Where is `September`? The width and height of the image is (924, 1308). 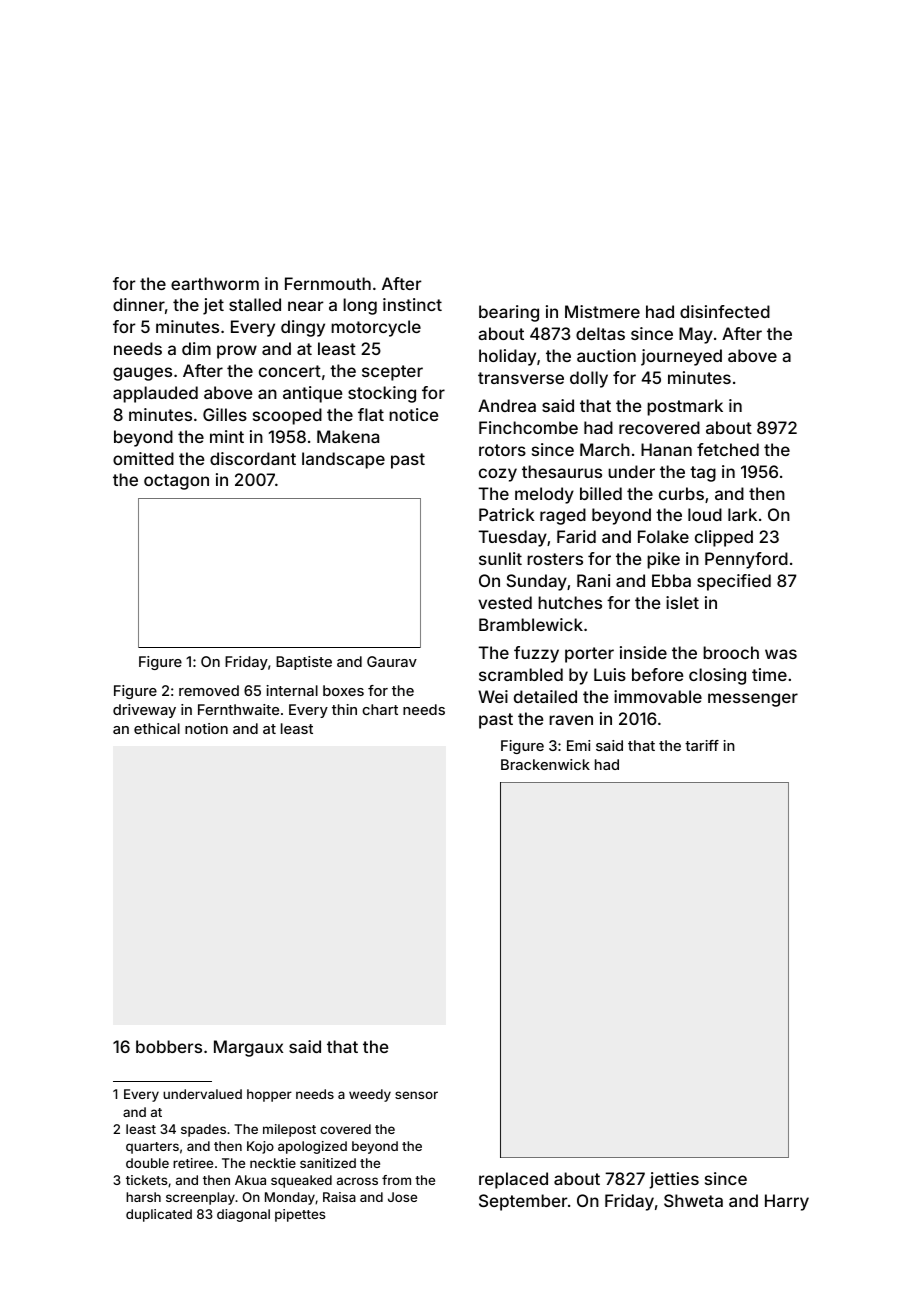 September is located at coordinates (523, 1202).
